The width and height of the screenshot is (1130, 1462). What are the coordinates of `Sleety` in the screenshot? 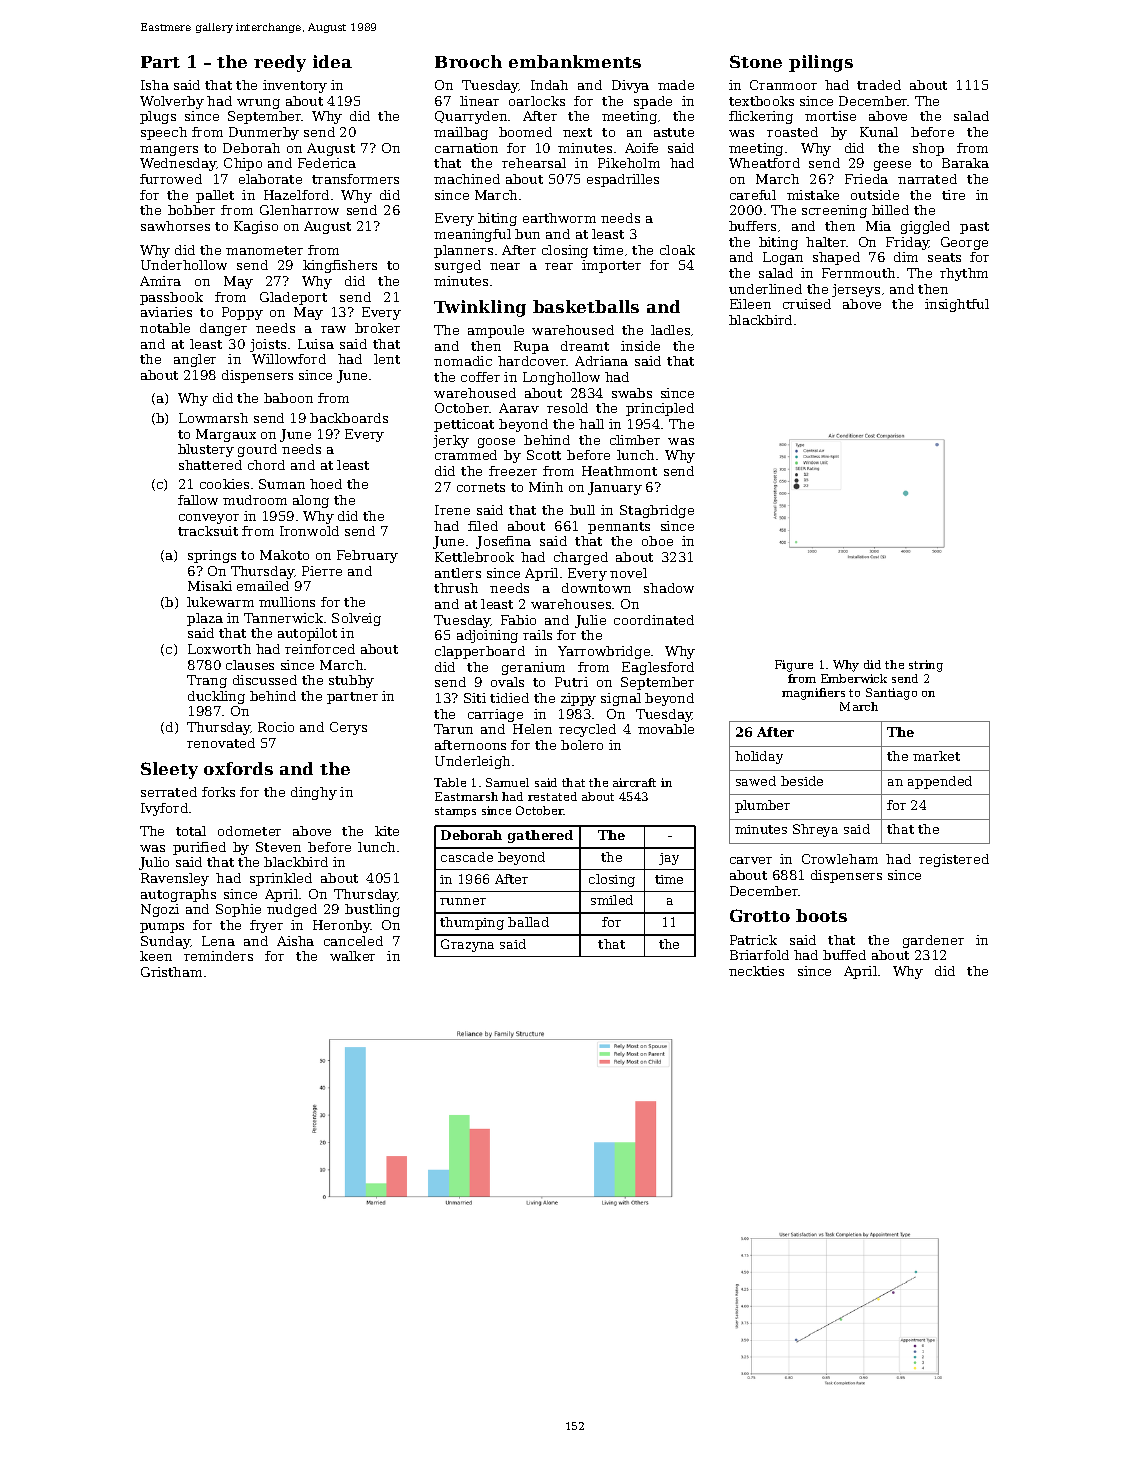 It's located at (169, 770).
